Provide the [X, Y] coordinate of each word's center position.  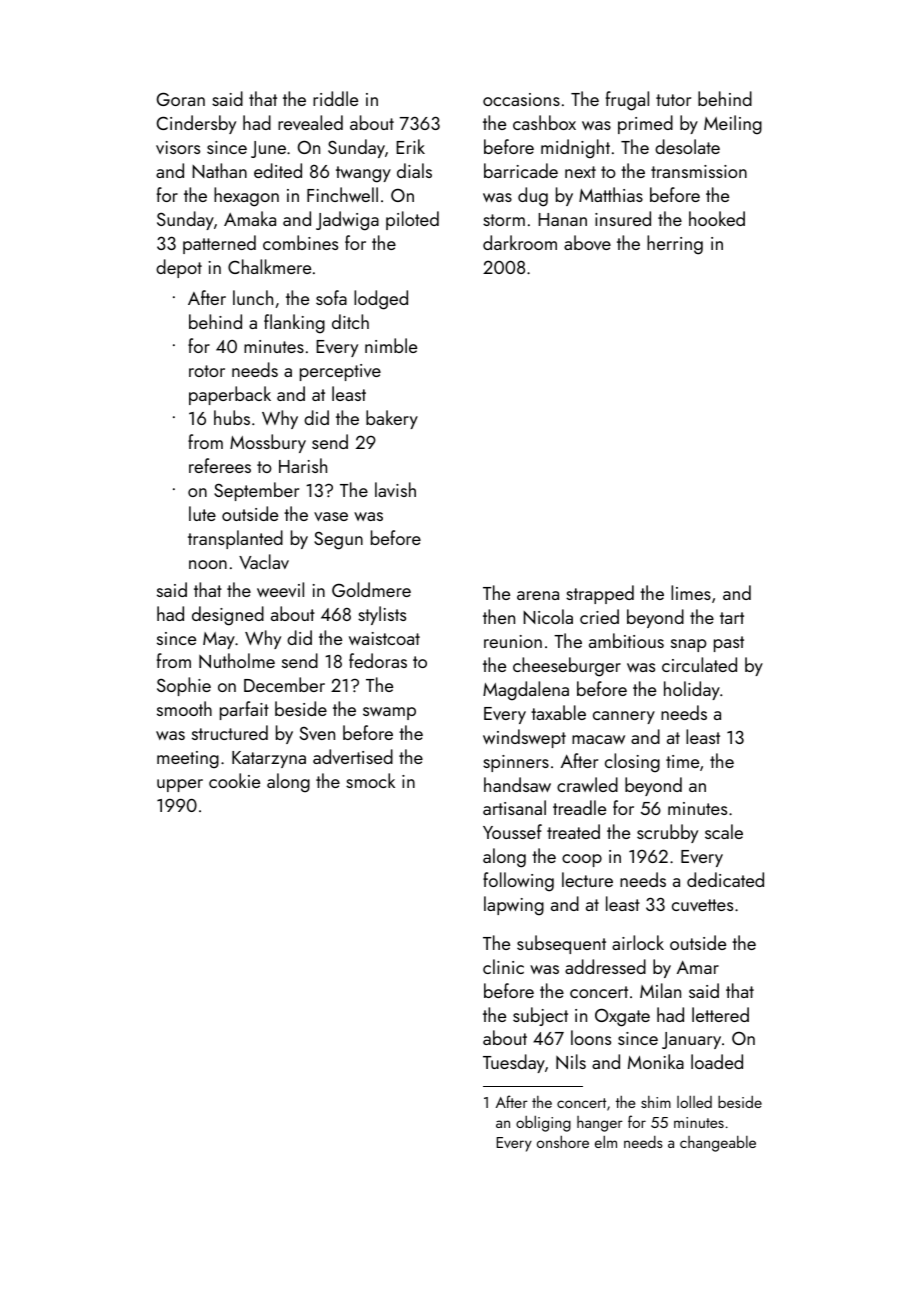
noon [208, 564]
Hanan [562, 219]
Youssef [512, 831]
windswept [524, 738]
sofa [331, 297]
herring [675, 245]
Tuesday [514, 1063]
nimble [391, 345]
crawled [587, 784]
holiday [692, 690]
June [268, 149]
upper [180, 785]
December [284, 684]
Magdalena [526, 691]
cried [599, 616]
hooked [717, 218]
